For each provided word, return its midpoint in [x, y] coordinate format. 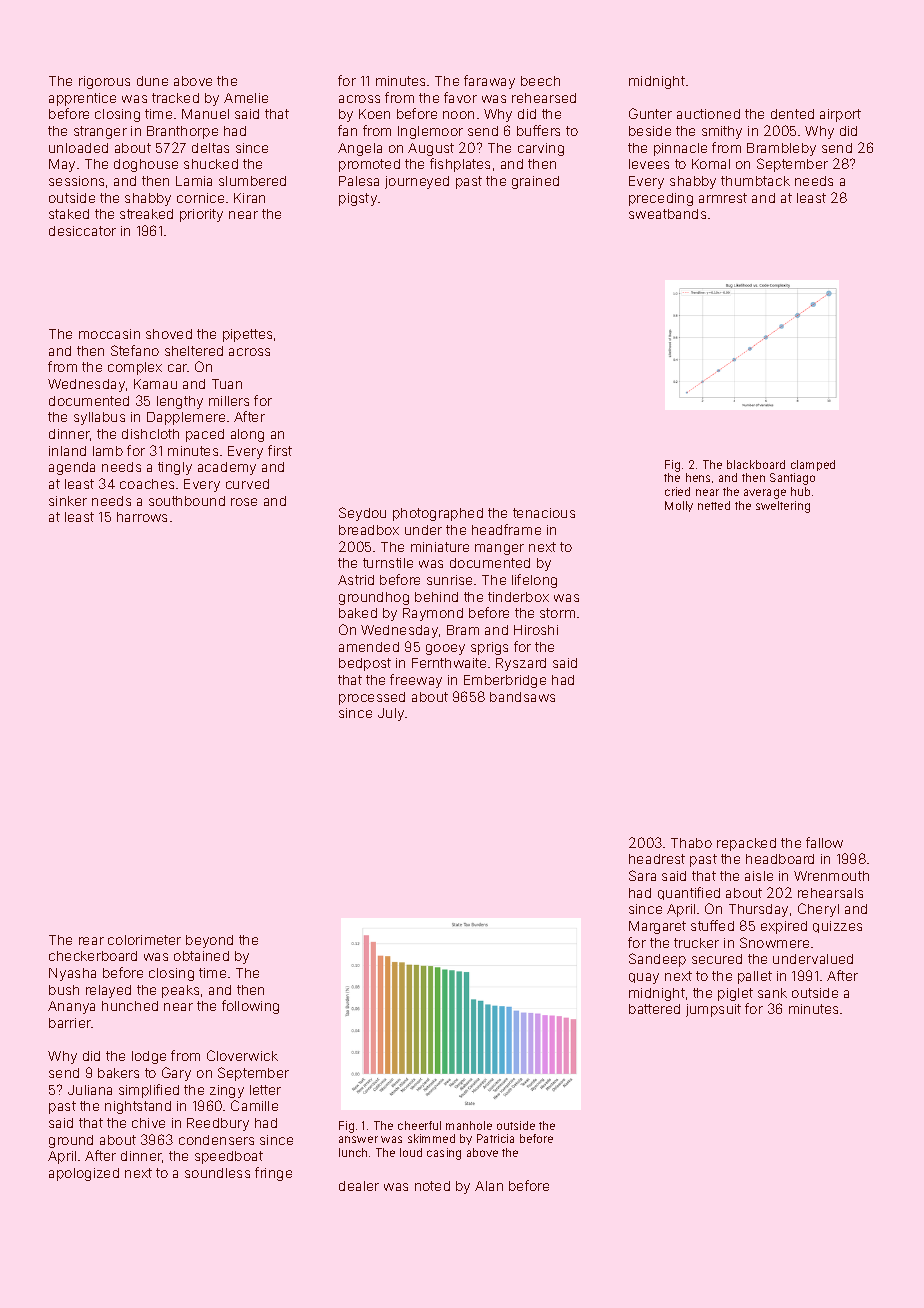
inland [67, 451]
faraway [489, 82]
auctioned [708, 114]
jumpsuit [713, 1010]
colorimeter [144, 940]
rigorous [104, 82]
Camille [254, 1105]
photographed [438, 514]
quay [644, 978]
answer [358, 1139]
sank [772, 993]
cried [677, 491]
